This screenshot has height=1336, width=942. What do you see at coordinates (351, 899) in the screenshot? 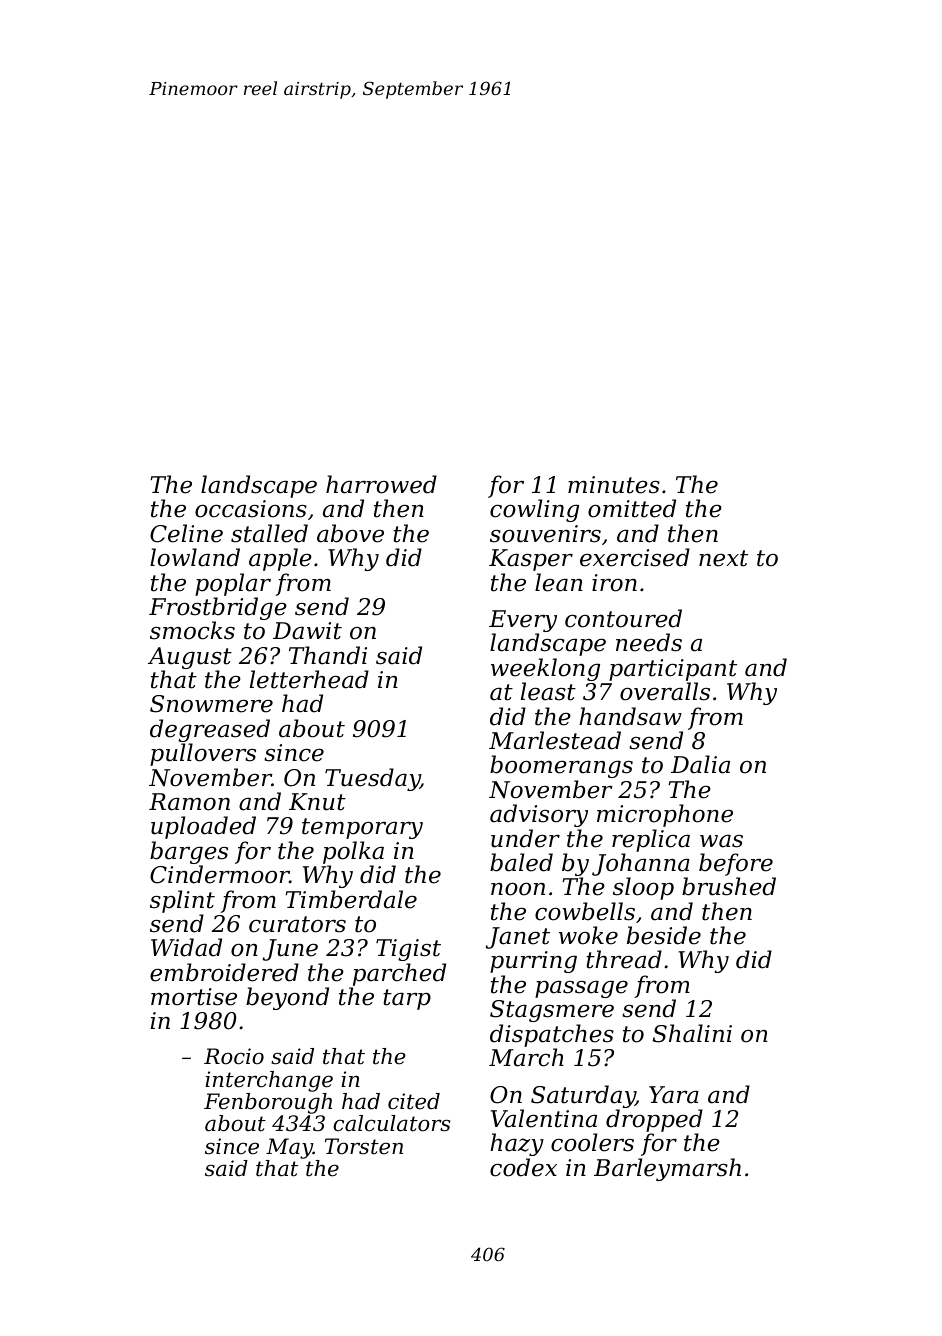
I see `Timberdale` at bounding box center [351, 899].
